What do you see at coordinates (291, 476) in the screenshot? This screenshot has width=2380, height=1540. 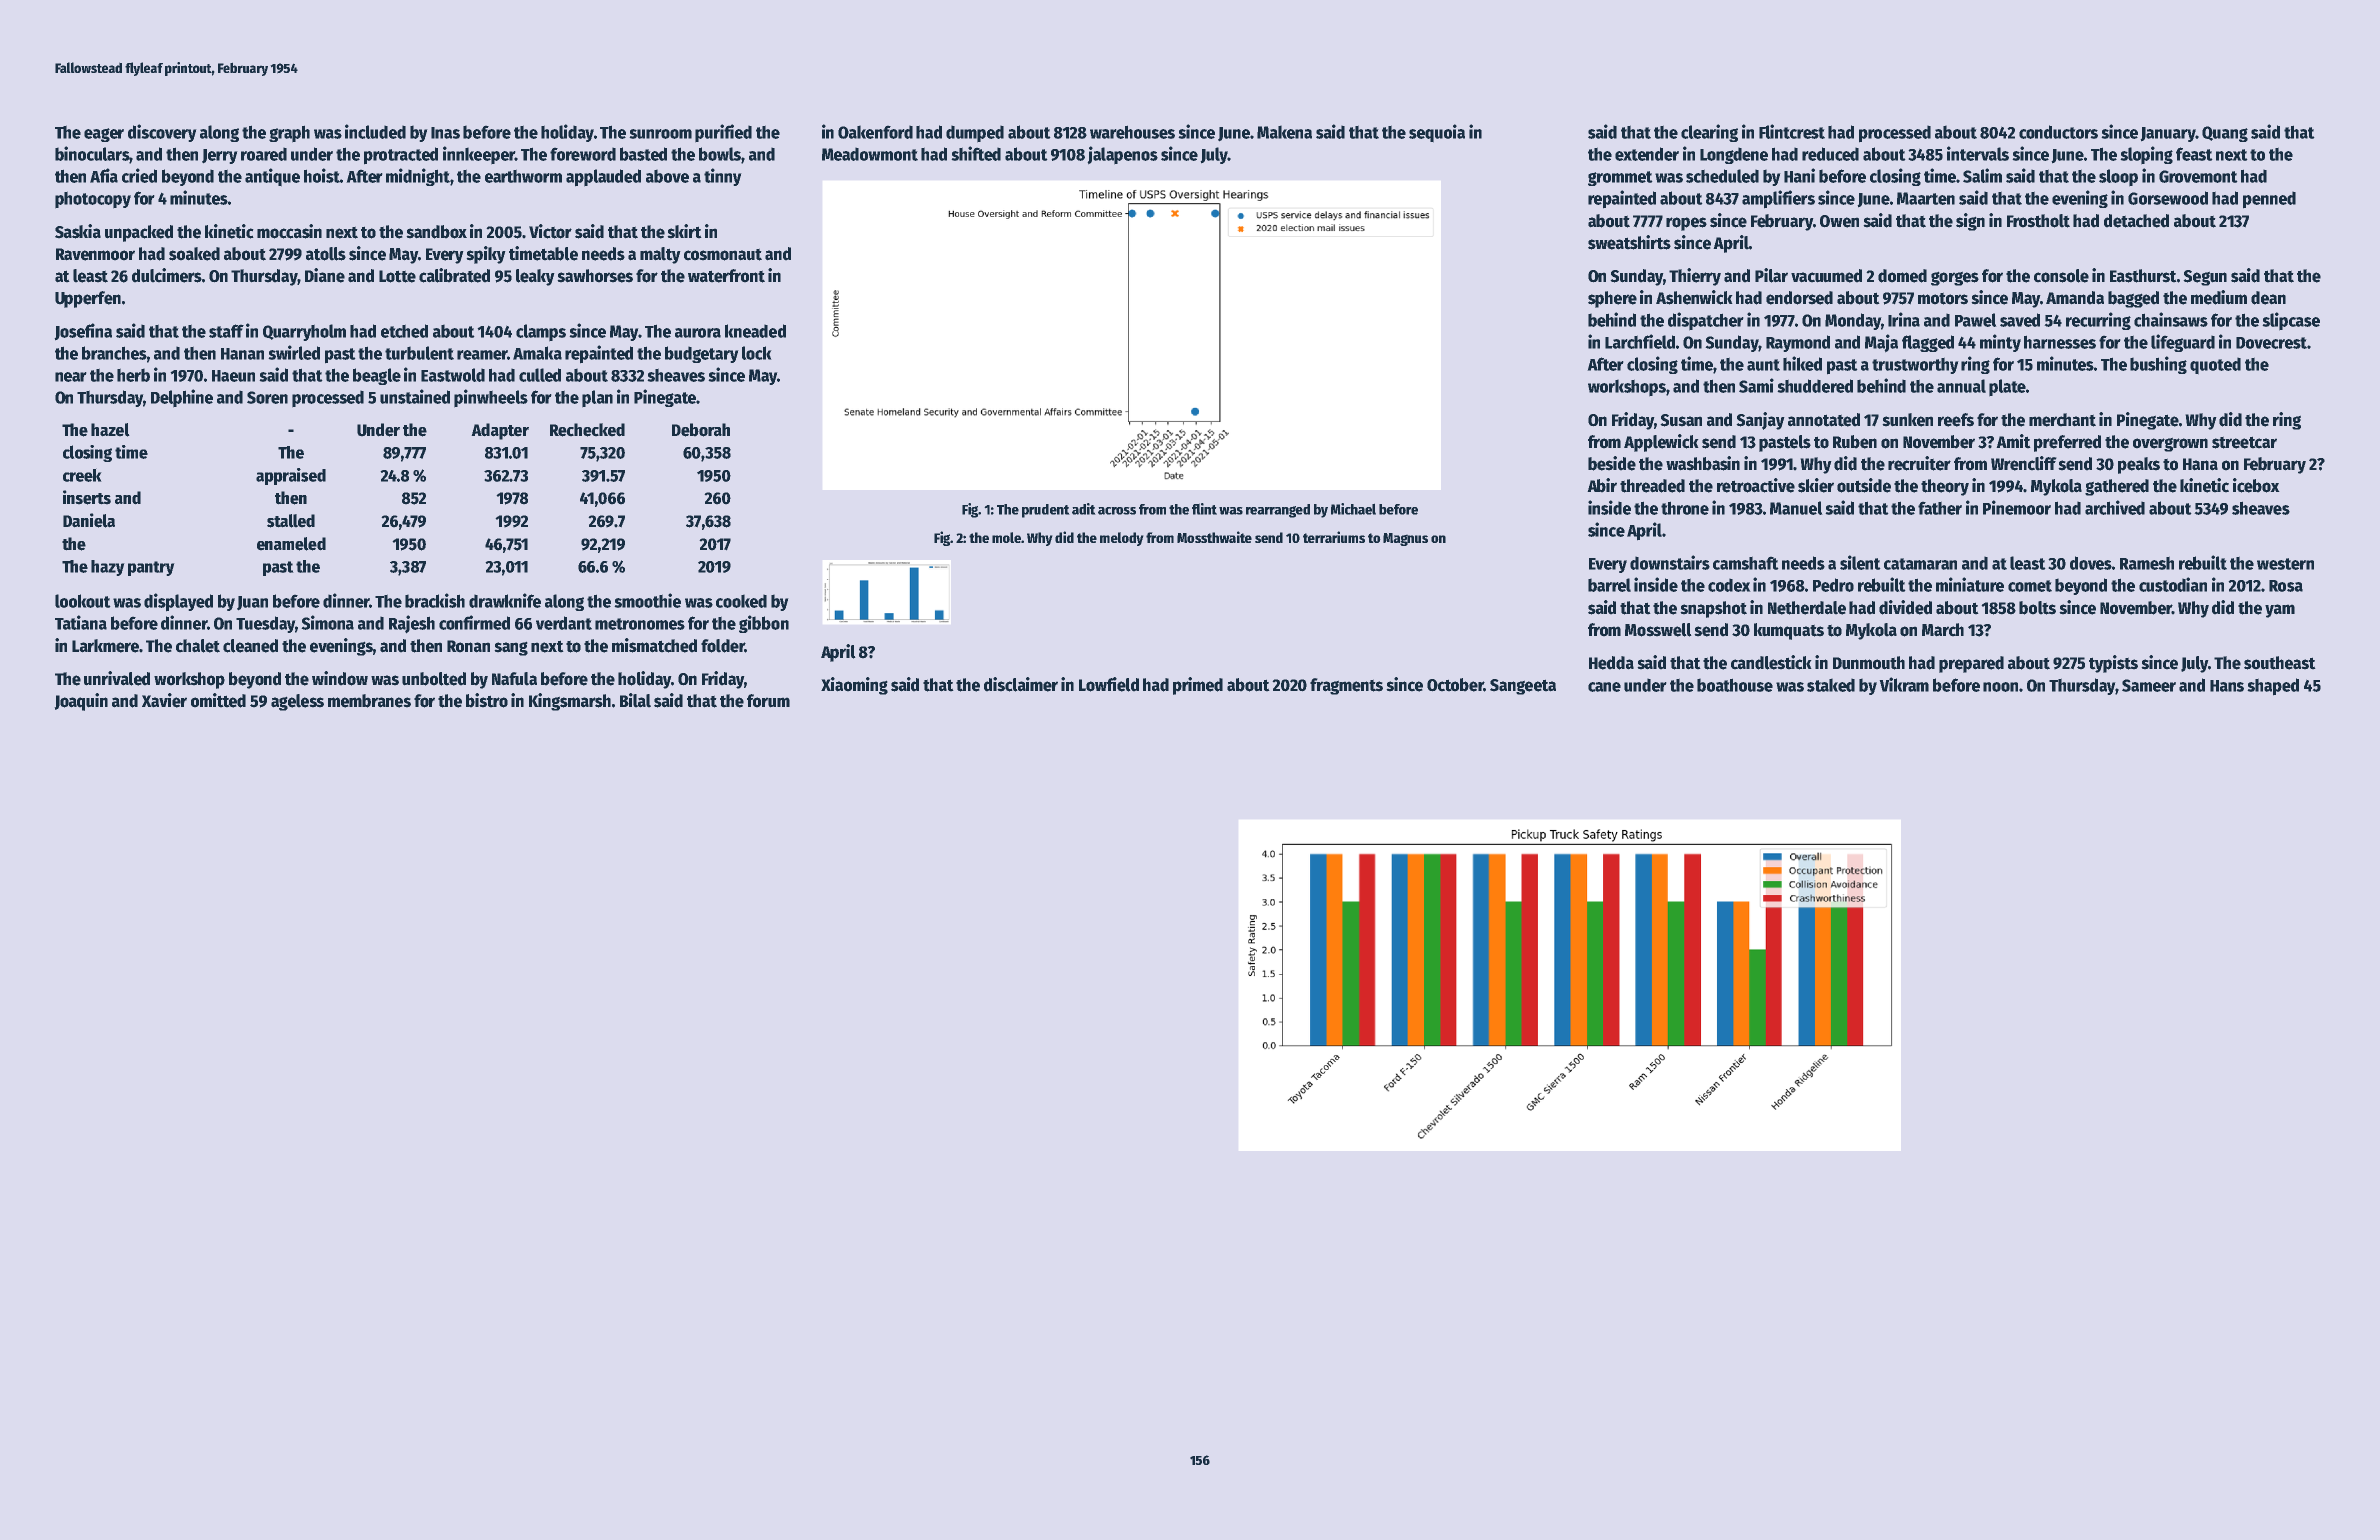 I see `appraised` at bounding box center [291, 476].
